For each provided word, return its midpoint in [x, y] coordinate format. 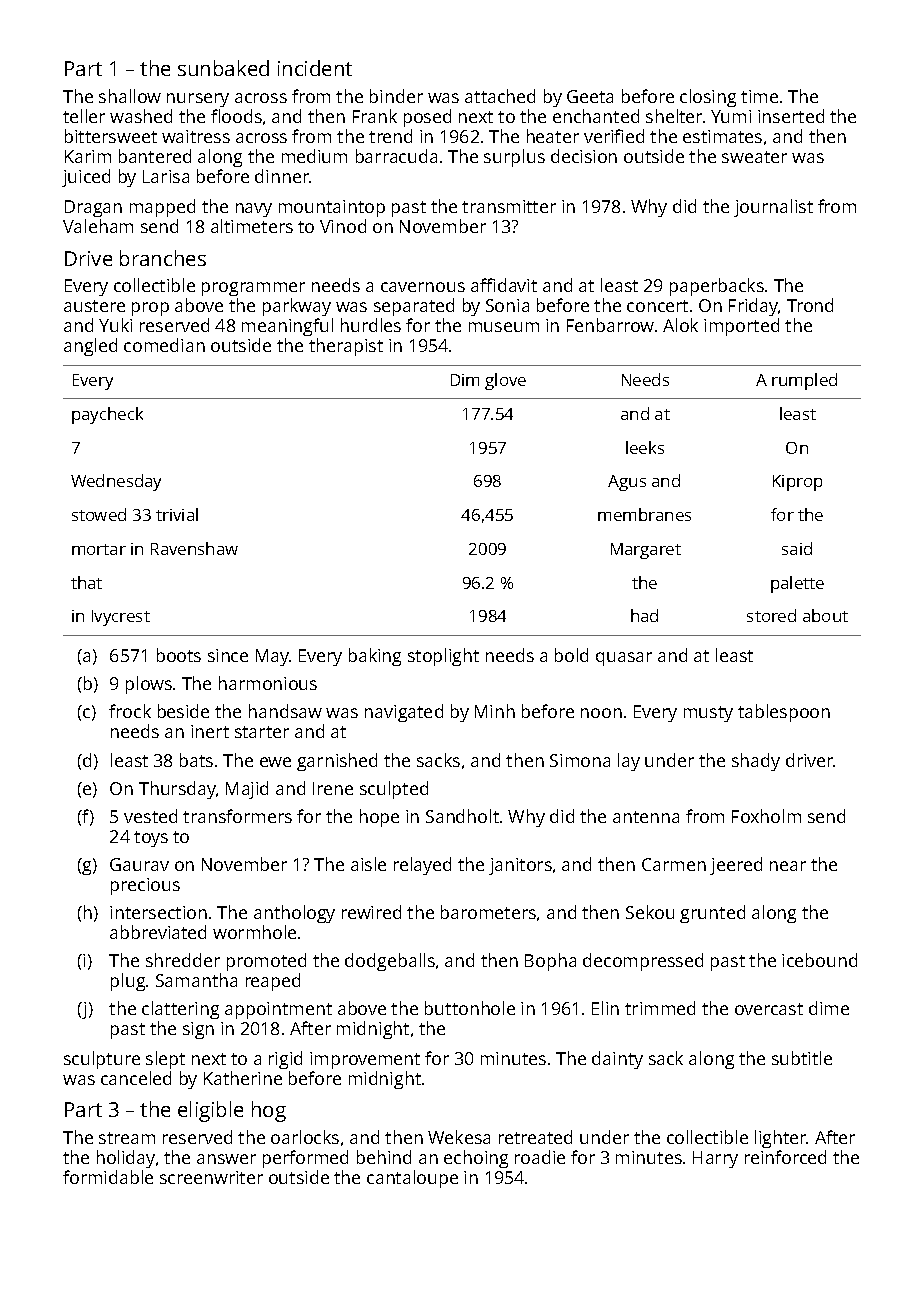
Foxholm [766, 816]
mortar [99, 549]
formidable [108, 1177]
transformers [237, 816]
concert [657, 306]
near [788, 866]
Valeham [98, 226]
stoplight [443, 657]
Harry [715, 1159]
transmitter [509, 206]
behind [384, 1157]
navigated [404, 713]
